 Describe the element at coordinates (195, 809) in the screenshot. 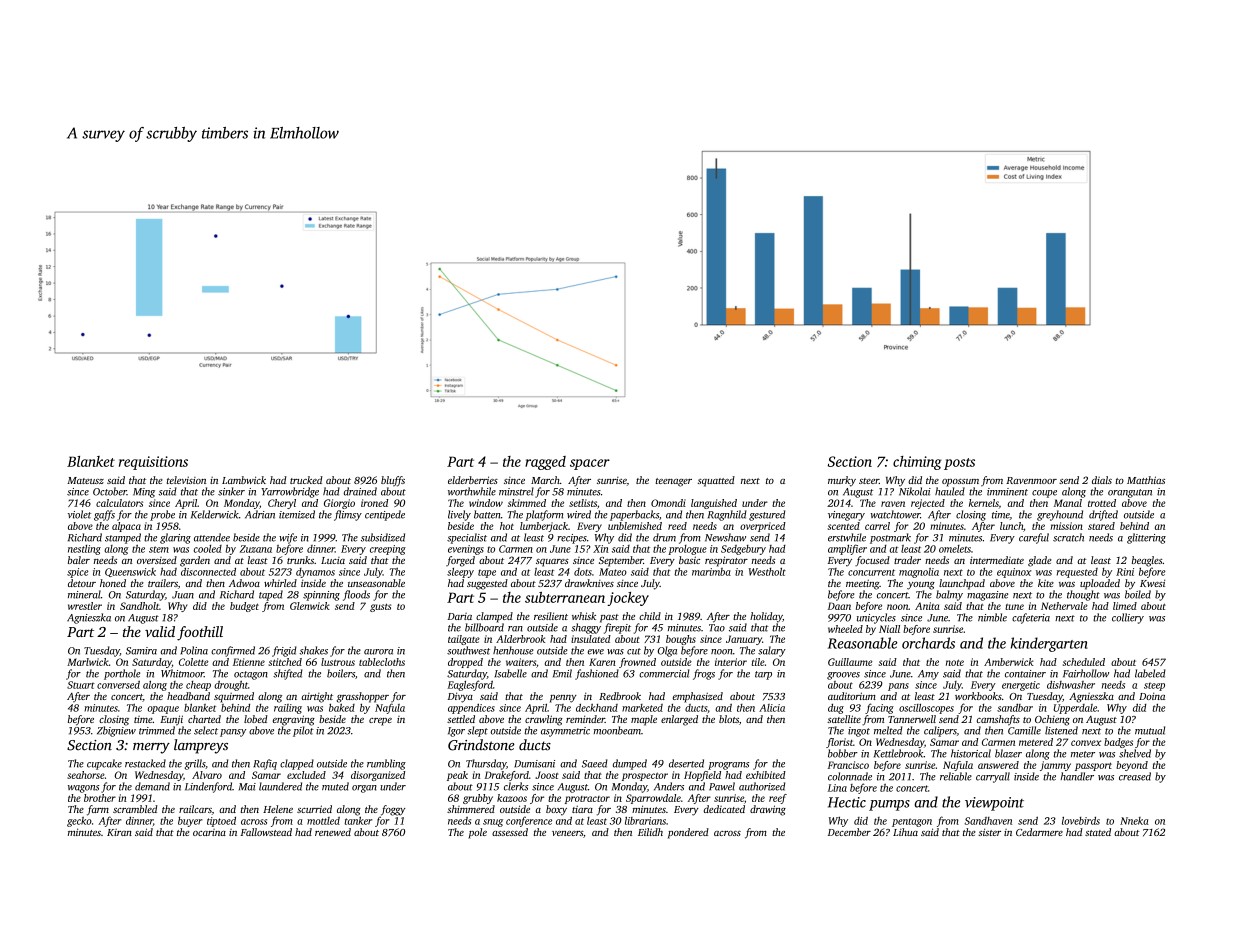

I see `railcars` at that location.
